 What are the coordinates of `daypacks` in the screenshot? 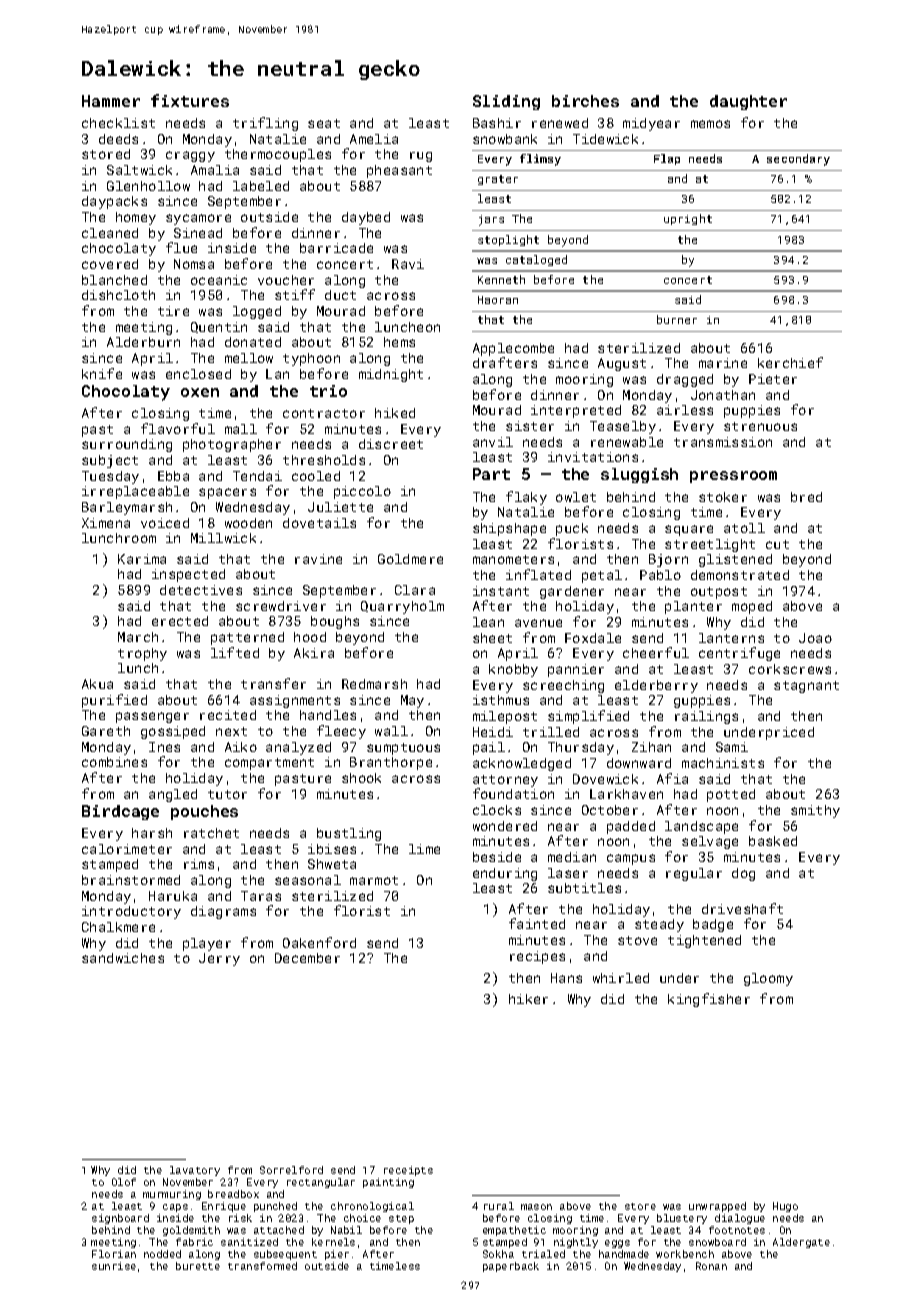 It's located at (114, 202).
